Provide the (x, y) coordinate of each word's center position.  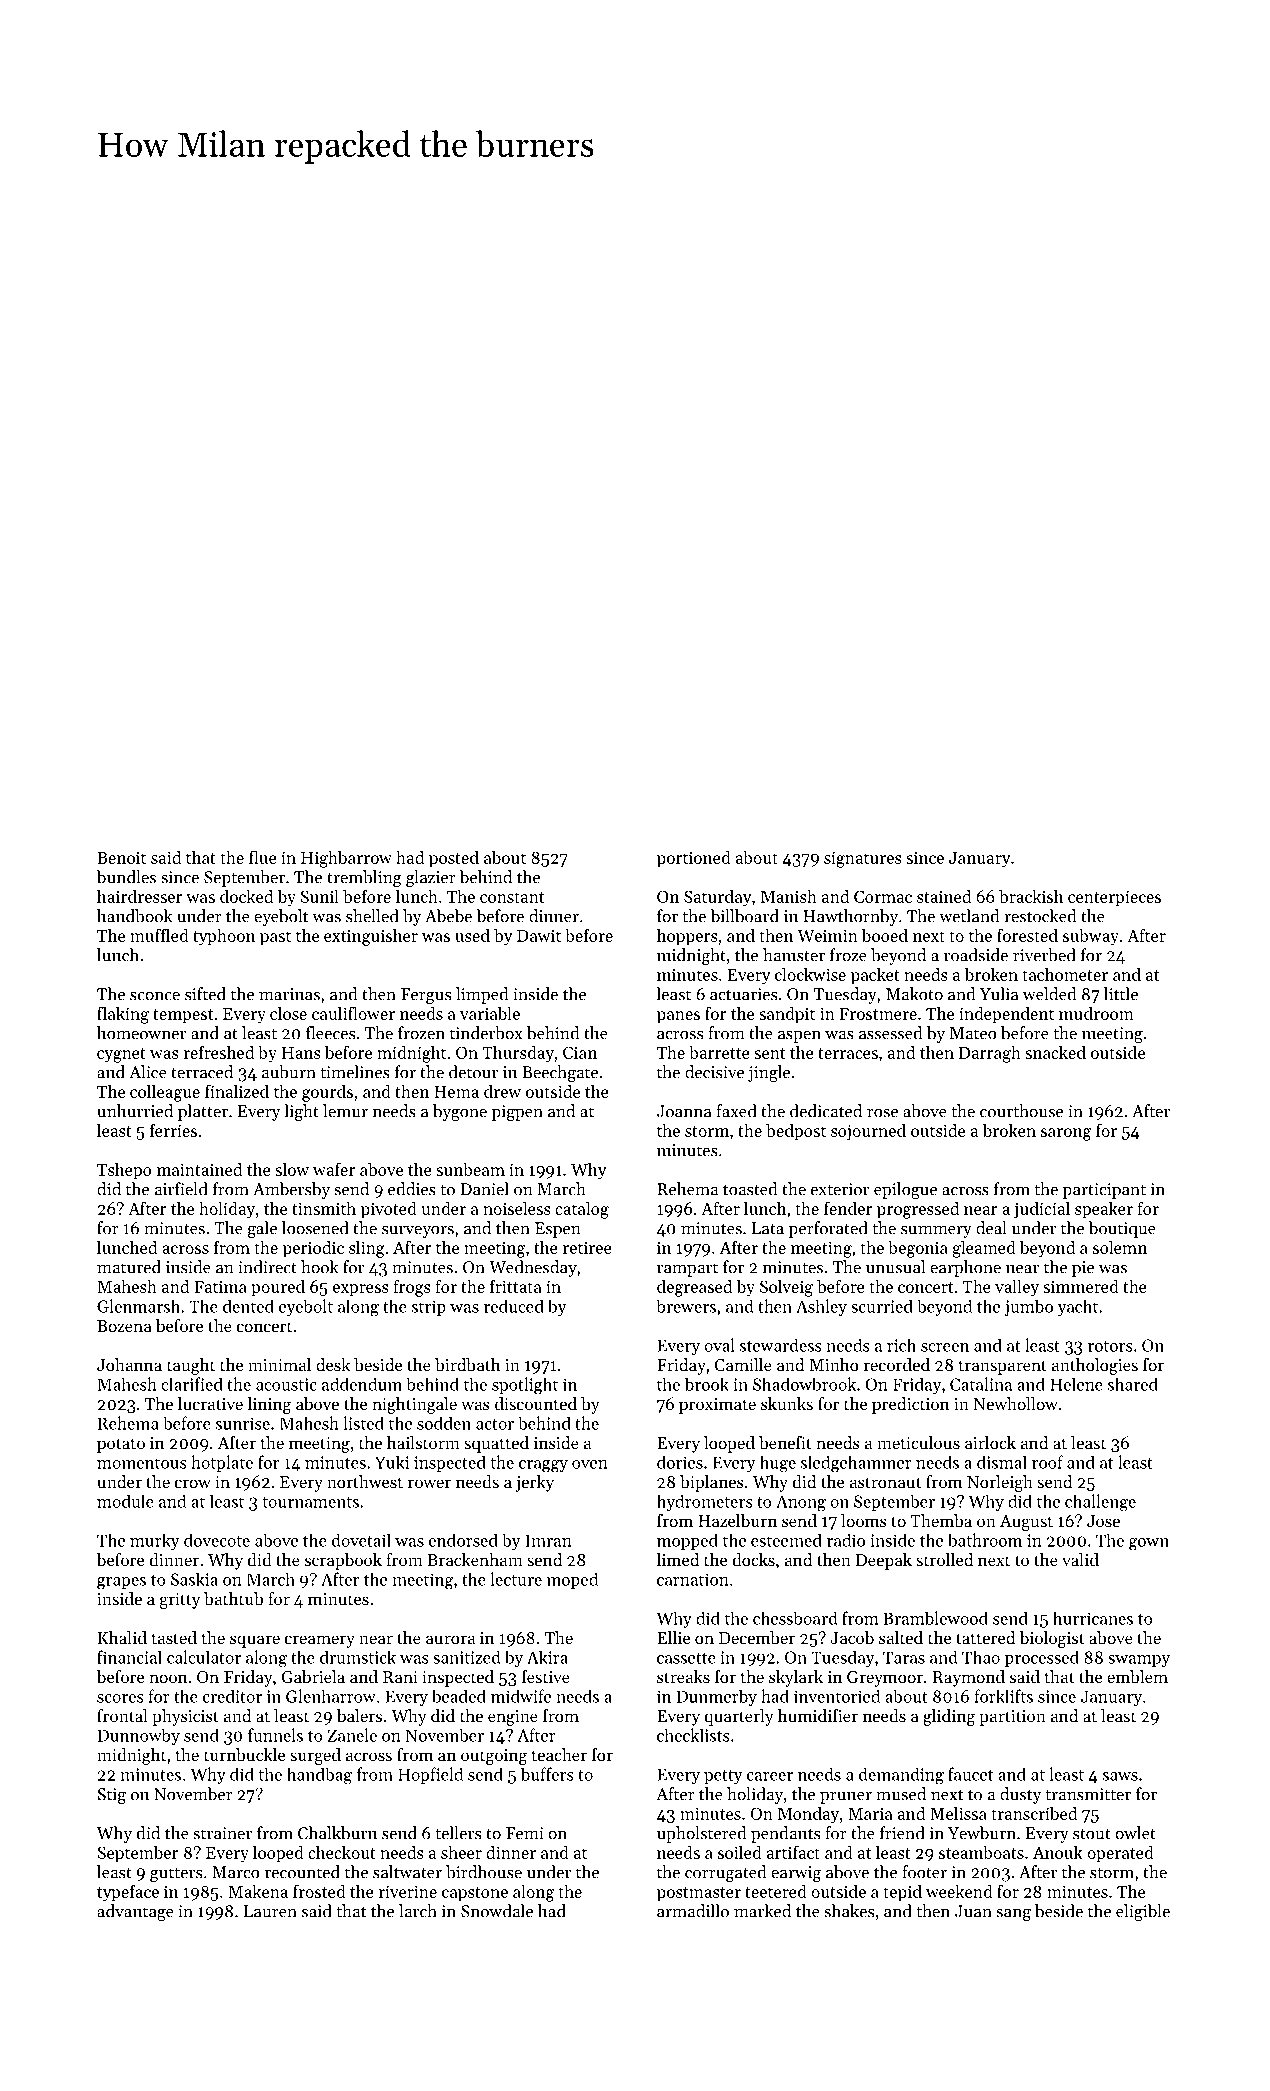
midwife (521, 1696)
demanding (901, 1776)
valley (1017, 1288)
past (275, 938)
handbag (319, 1776)
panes (678, 1017)
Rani (400, 1677)
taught (191, 1366)
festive (546, 1676)
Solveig (786, 1288)
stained (944, 896)
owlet (1135, 1833)
